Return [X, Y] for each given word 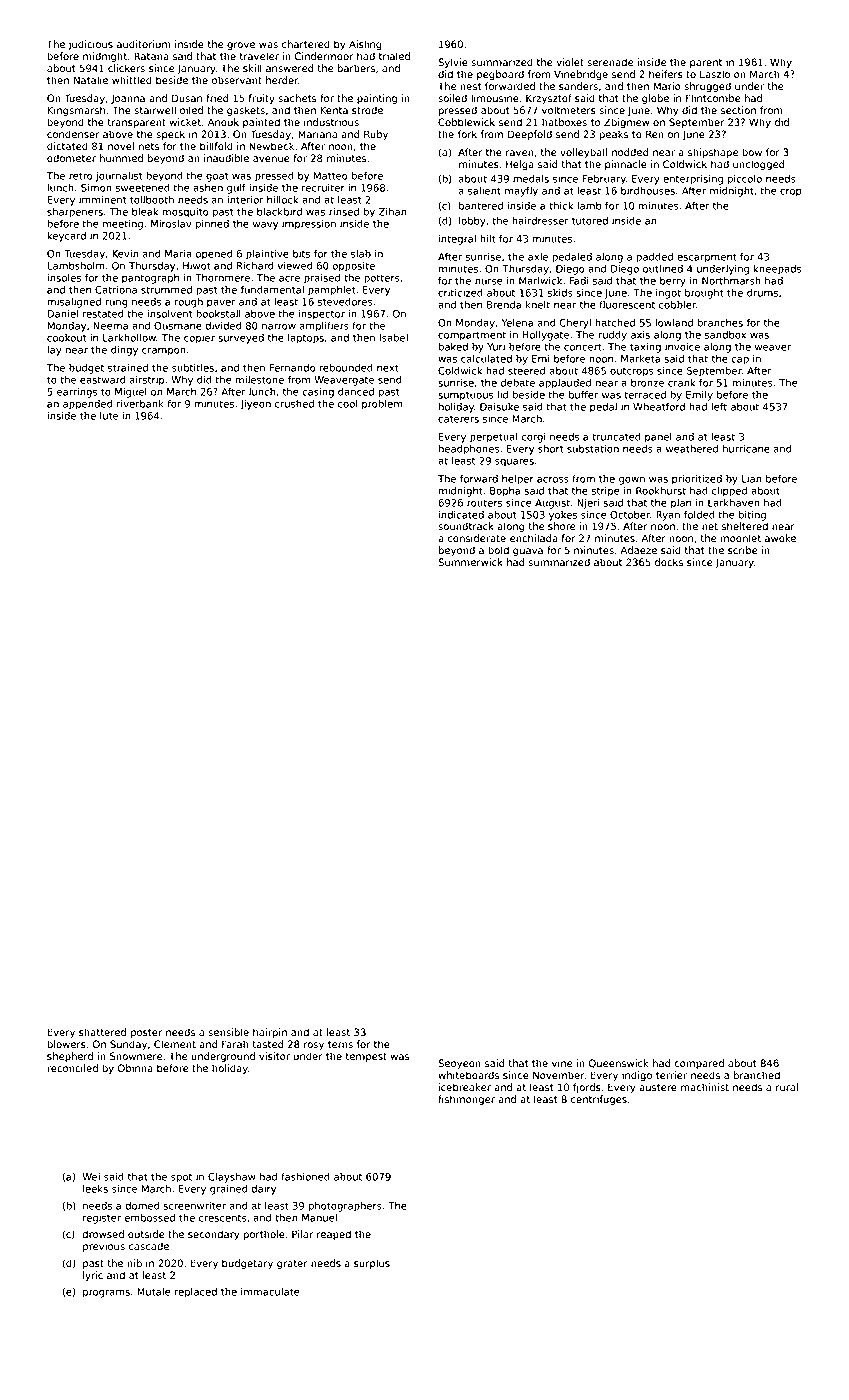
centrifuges [599, 1100]
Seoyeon [459, 1064]
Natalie [91, 80]
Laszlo [715, 74]
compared [699, 1064]
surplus [372, 1264]
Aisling [365, 45]
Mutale [154, 1292]
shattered [102, 1032]
